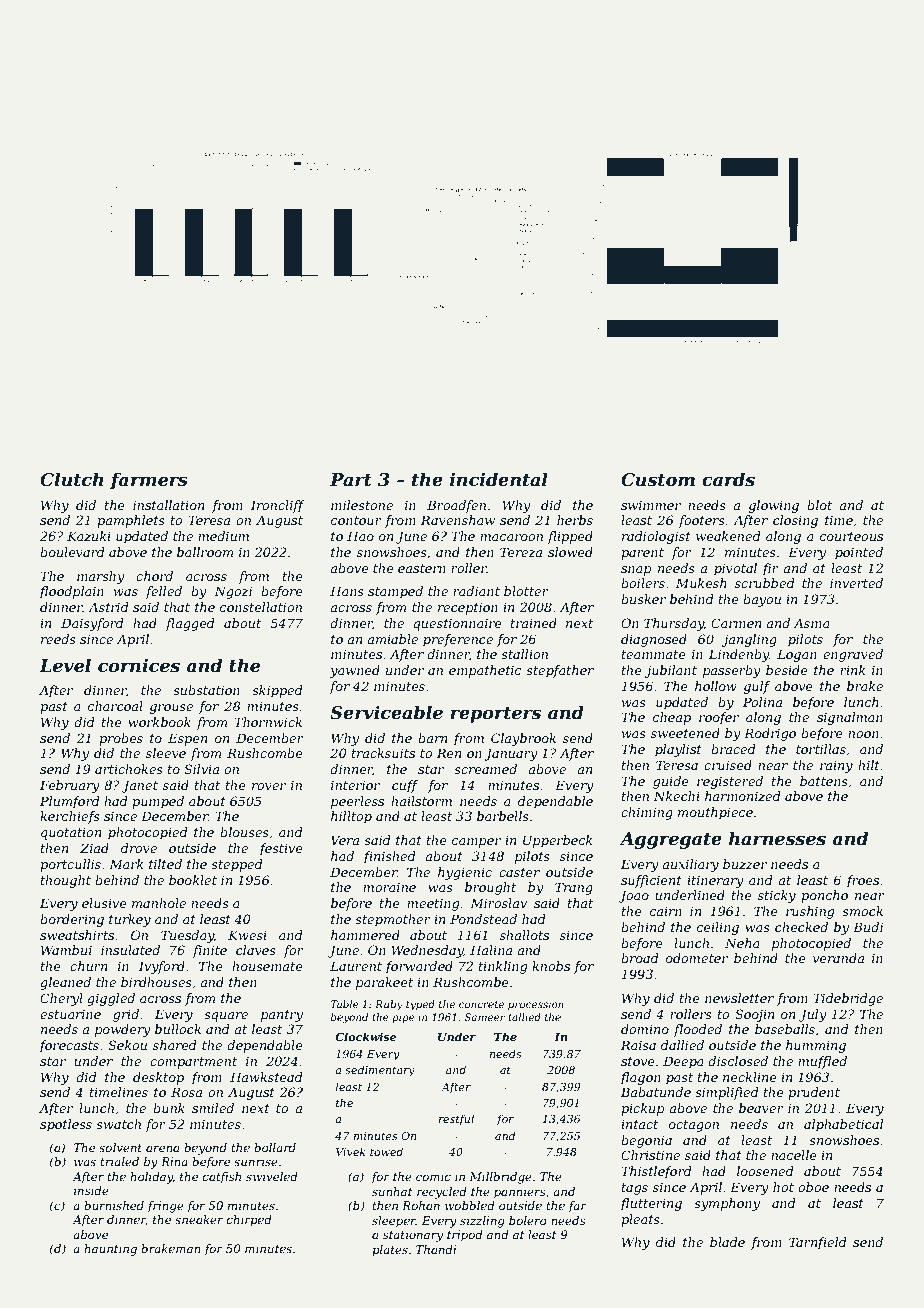 The width and height of the screenshot is (924, 1308). Describe the element at coordinates (503, 967) in the screenshot. I see `tinkling` at that location.
